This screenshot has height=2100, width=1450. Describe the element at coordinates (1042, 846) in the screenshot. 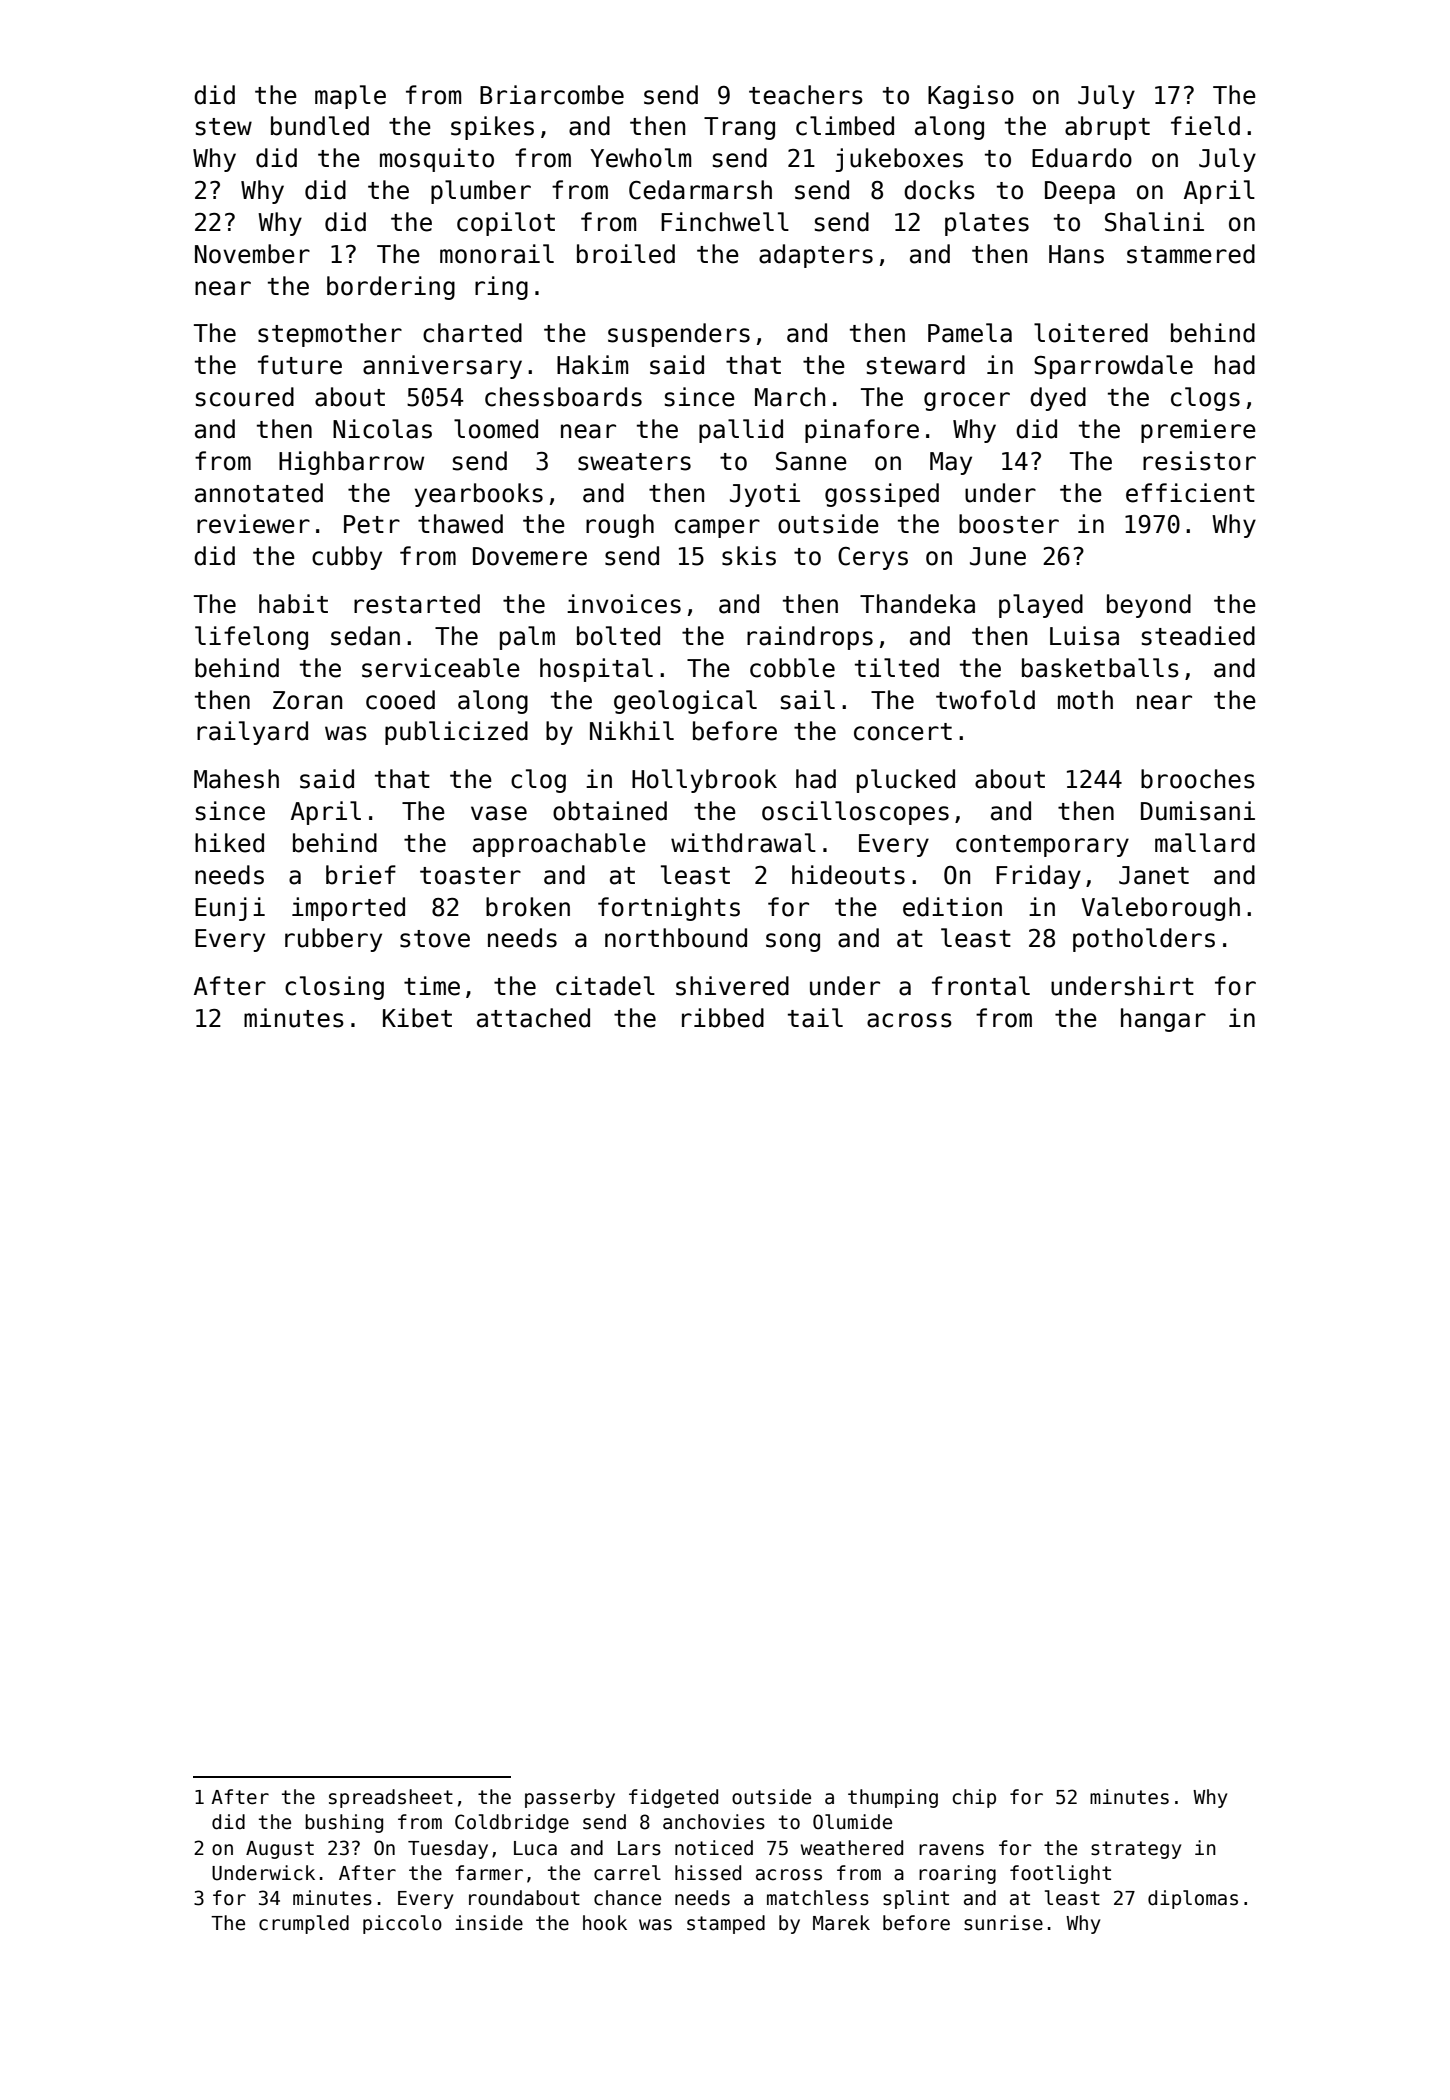

I see `contemporary` at that location.
